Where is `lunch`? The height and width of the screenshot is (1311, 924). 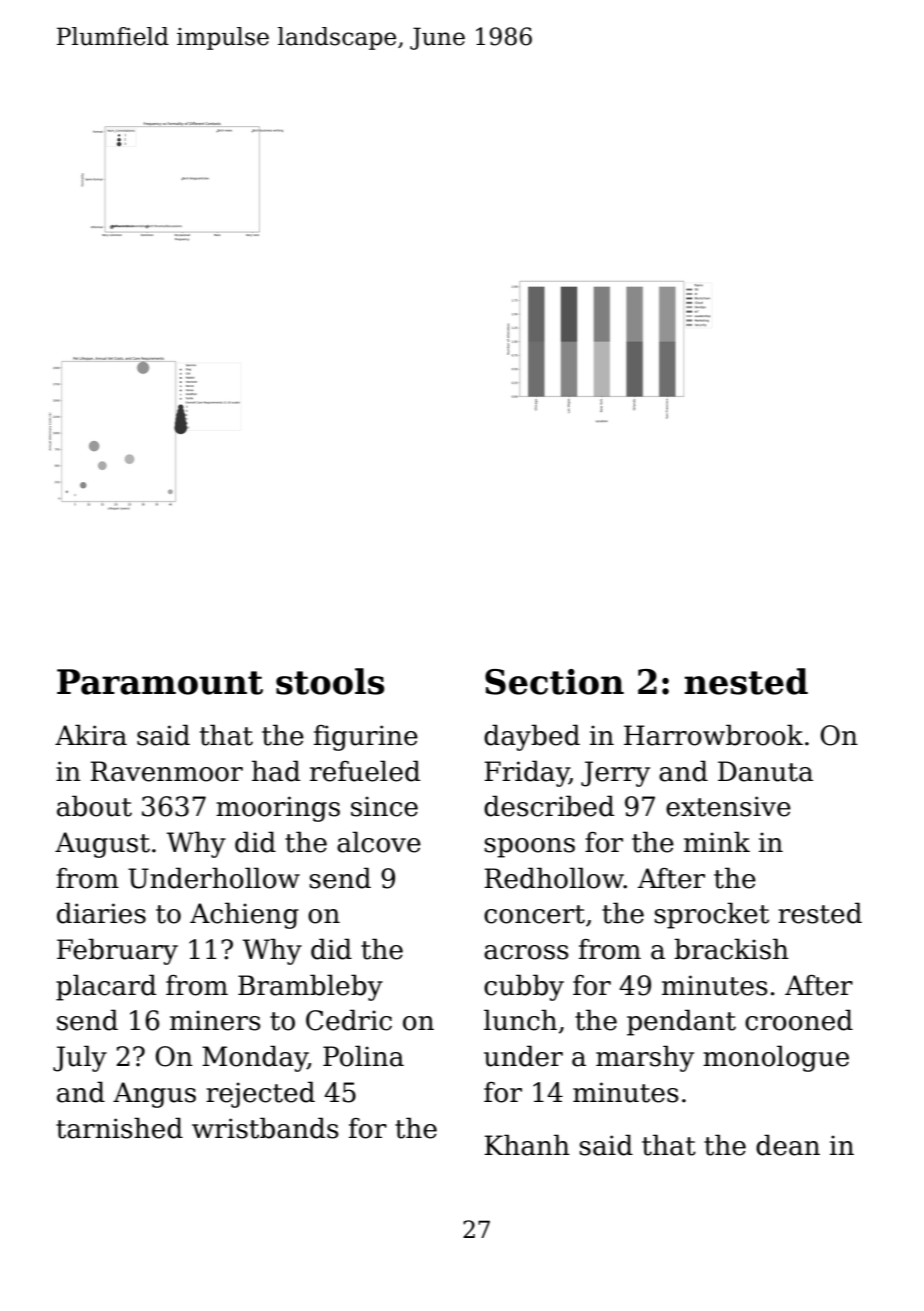 lunch is located at coordinates (520, 1020).
